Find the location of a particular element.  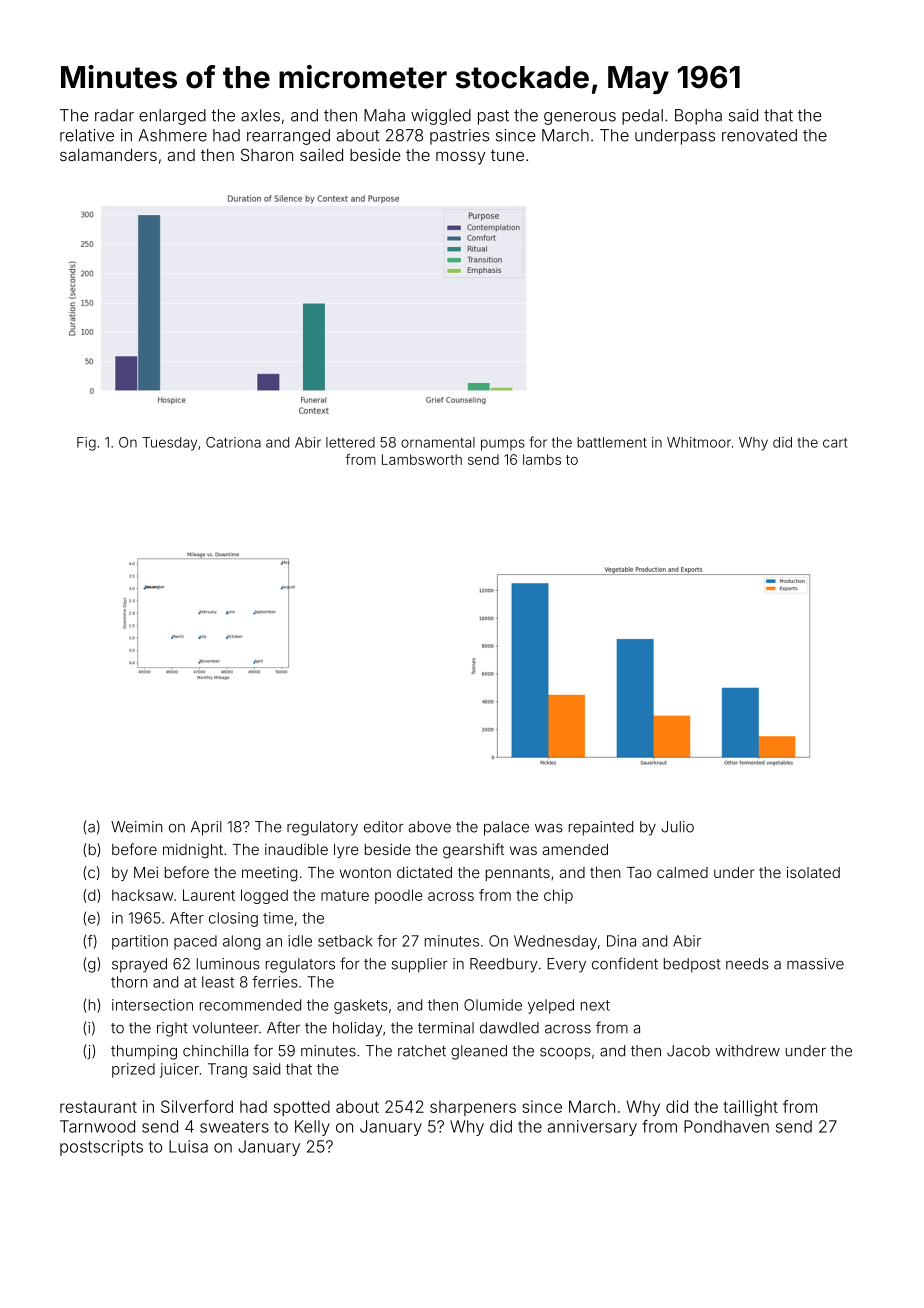

above is located at coordinates (430, 827).
